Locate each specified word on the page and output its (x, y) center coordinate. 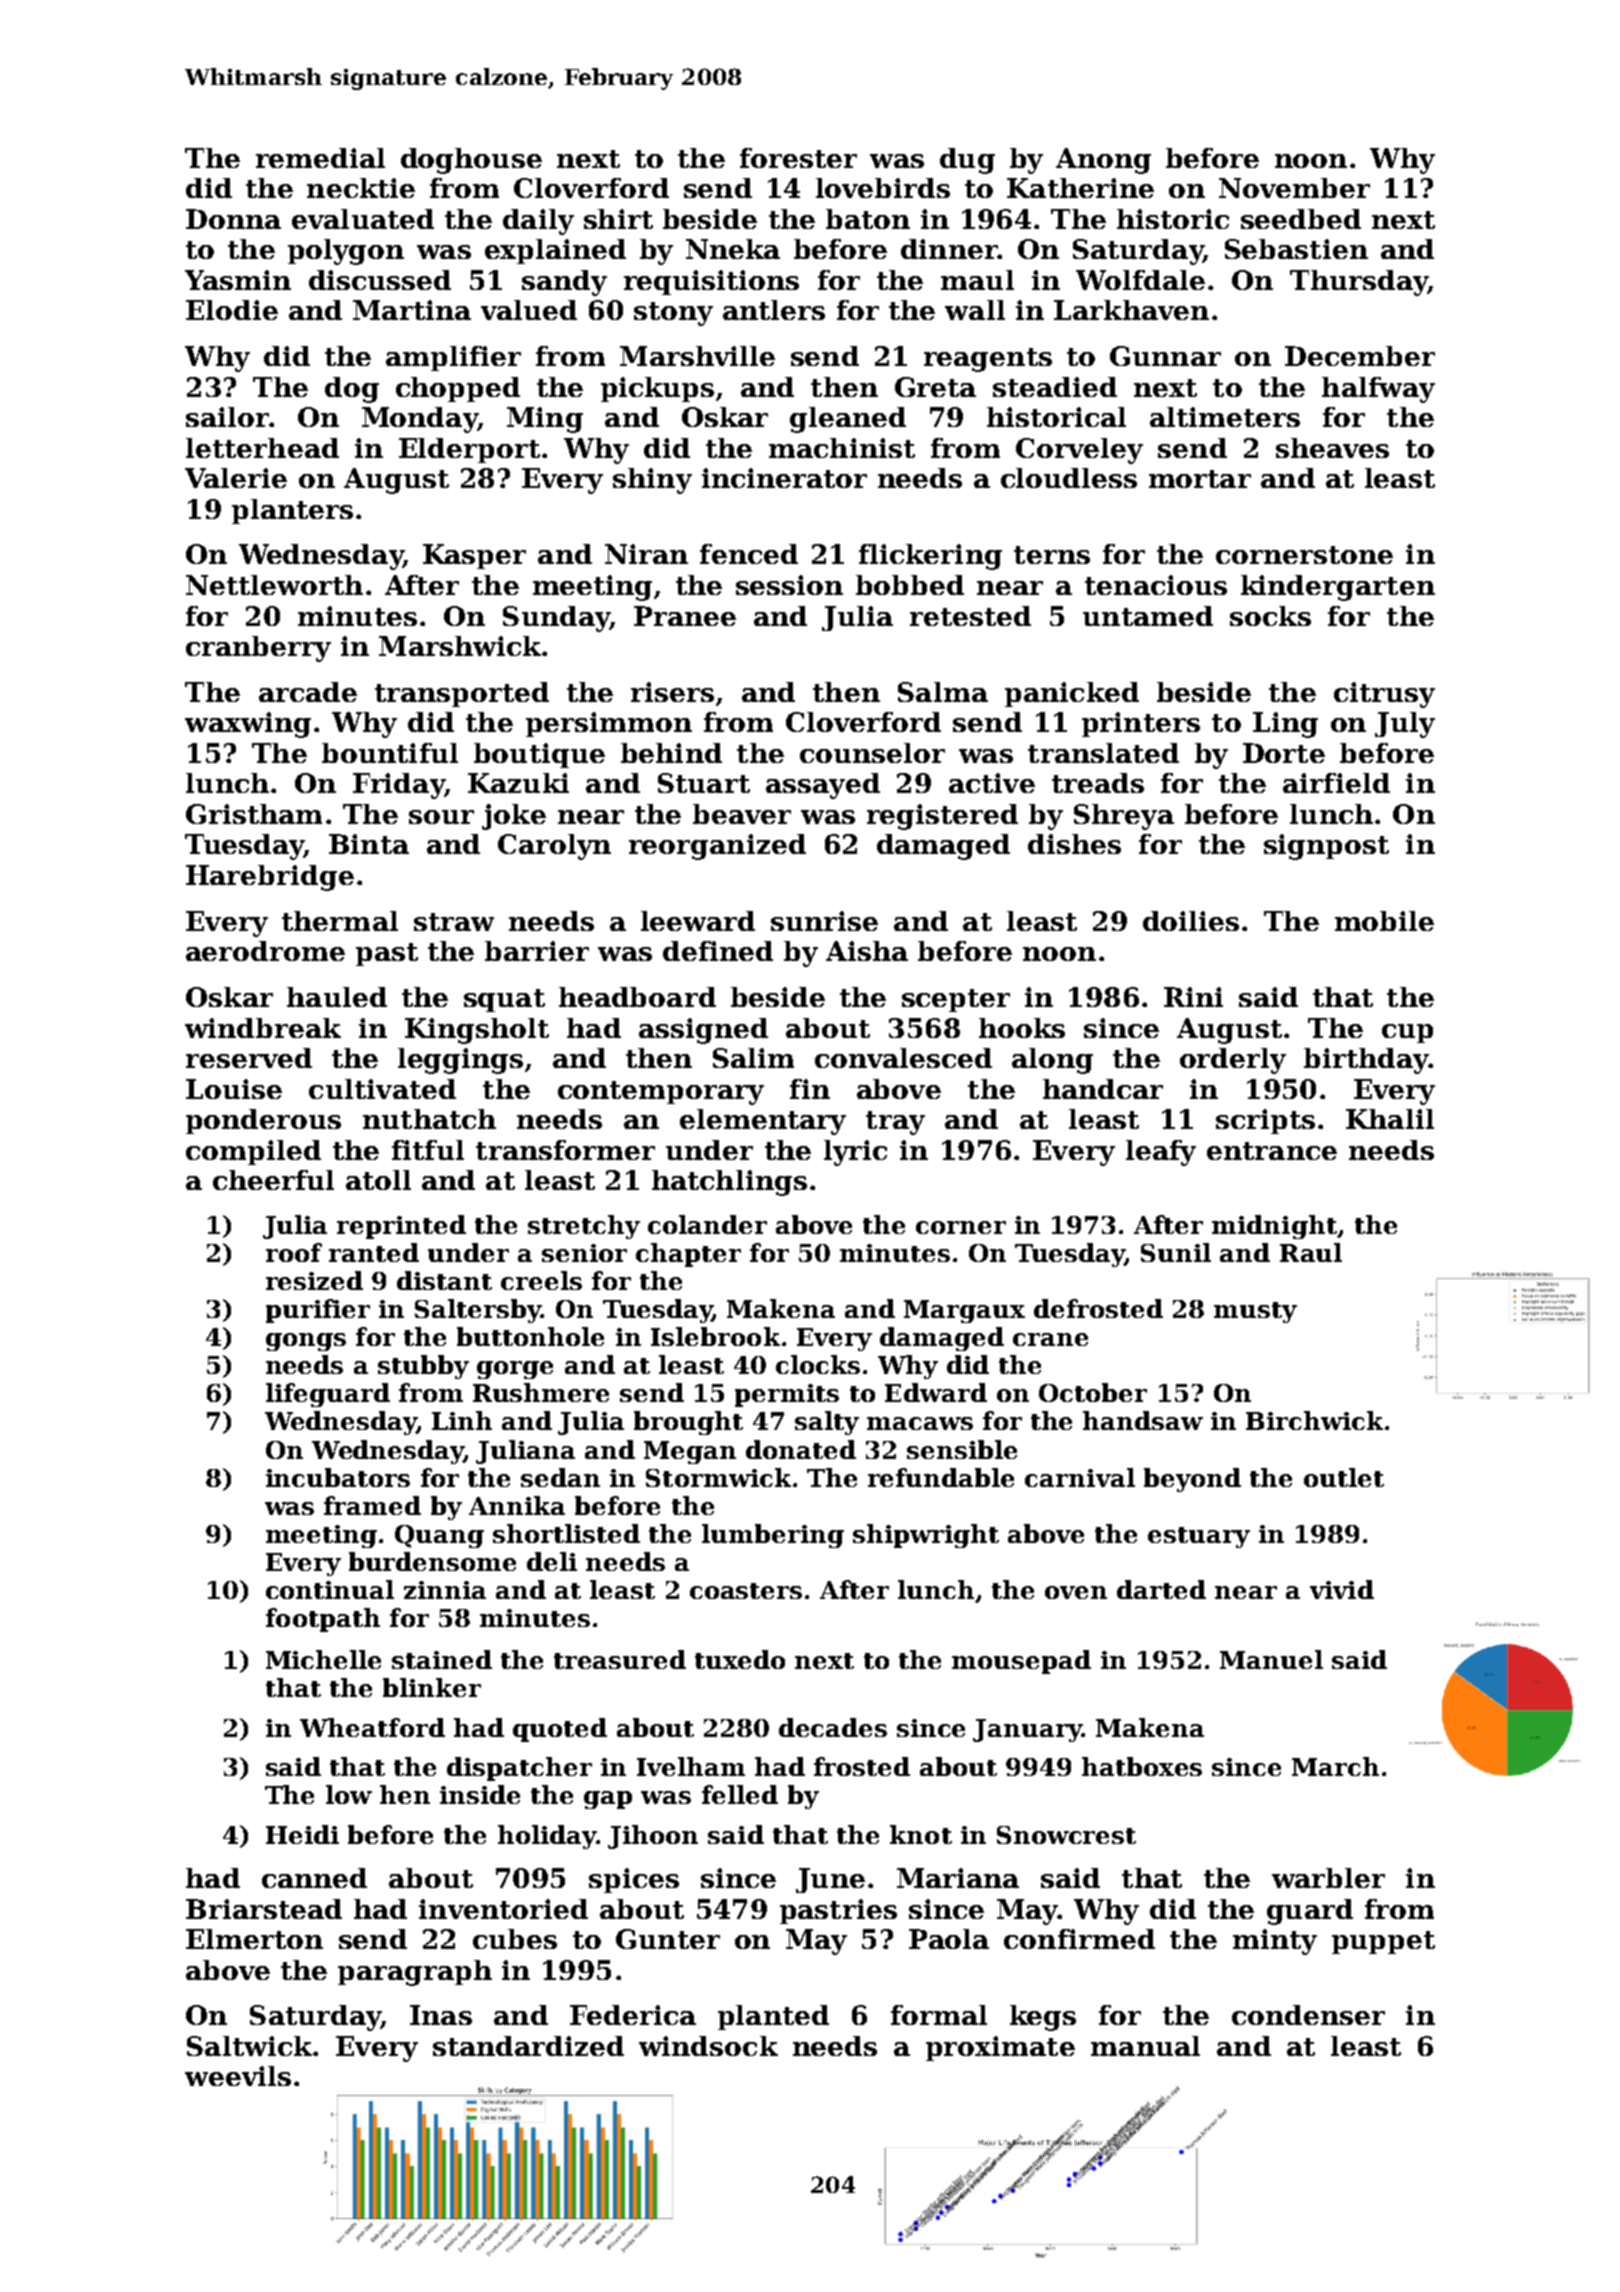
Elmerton (254, 1939)
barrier (537, 951)
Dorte (1284, 753)
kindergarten (1338, 588)
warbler (1328, 1878)
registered (942, 817)
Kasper (474, 556)
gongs (306, 1342)
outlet (1344, 1477)
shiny (652, 481)
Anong (1103, 161)
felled (740, 1794)
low (349, 1794)
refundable (941, 1477)
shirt (618, 219)
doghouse (471, 161)
